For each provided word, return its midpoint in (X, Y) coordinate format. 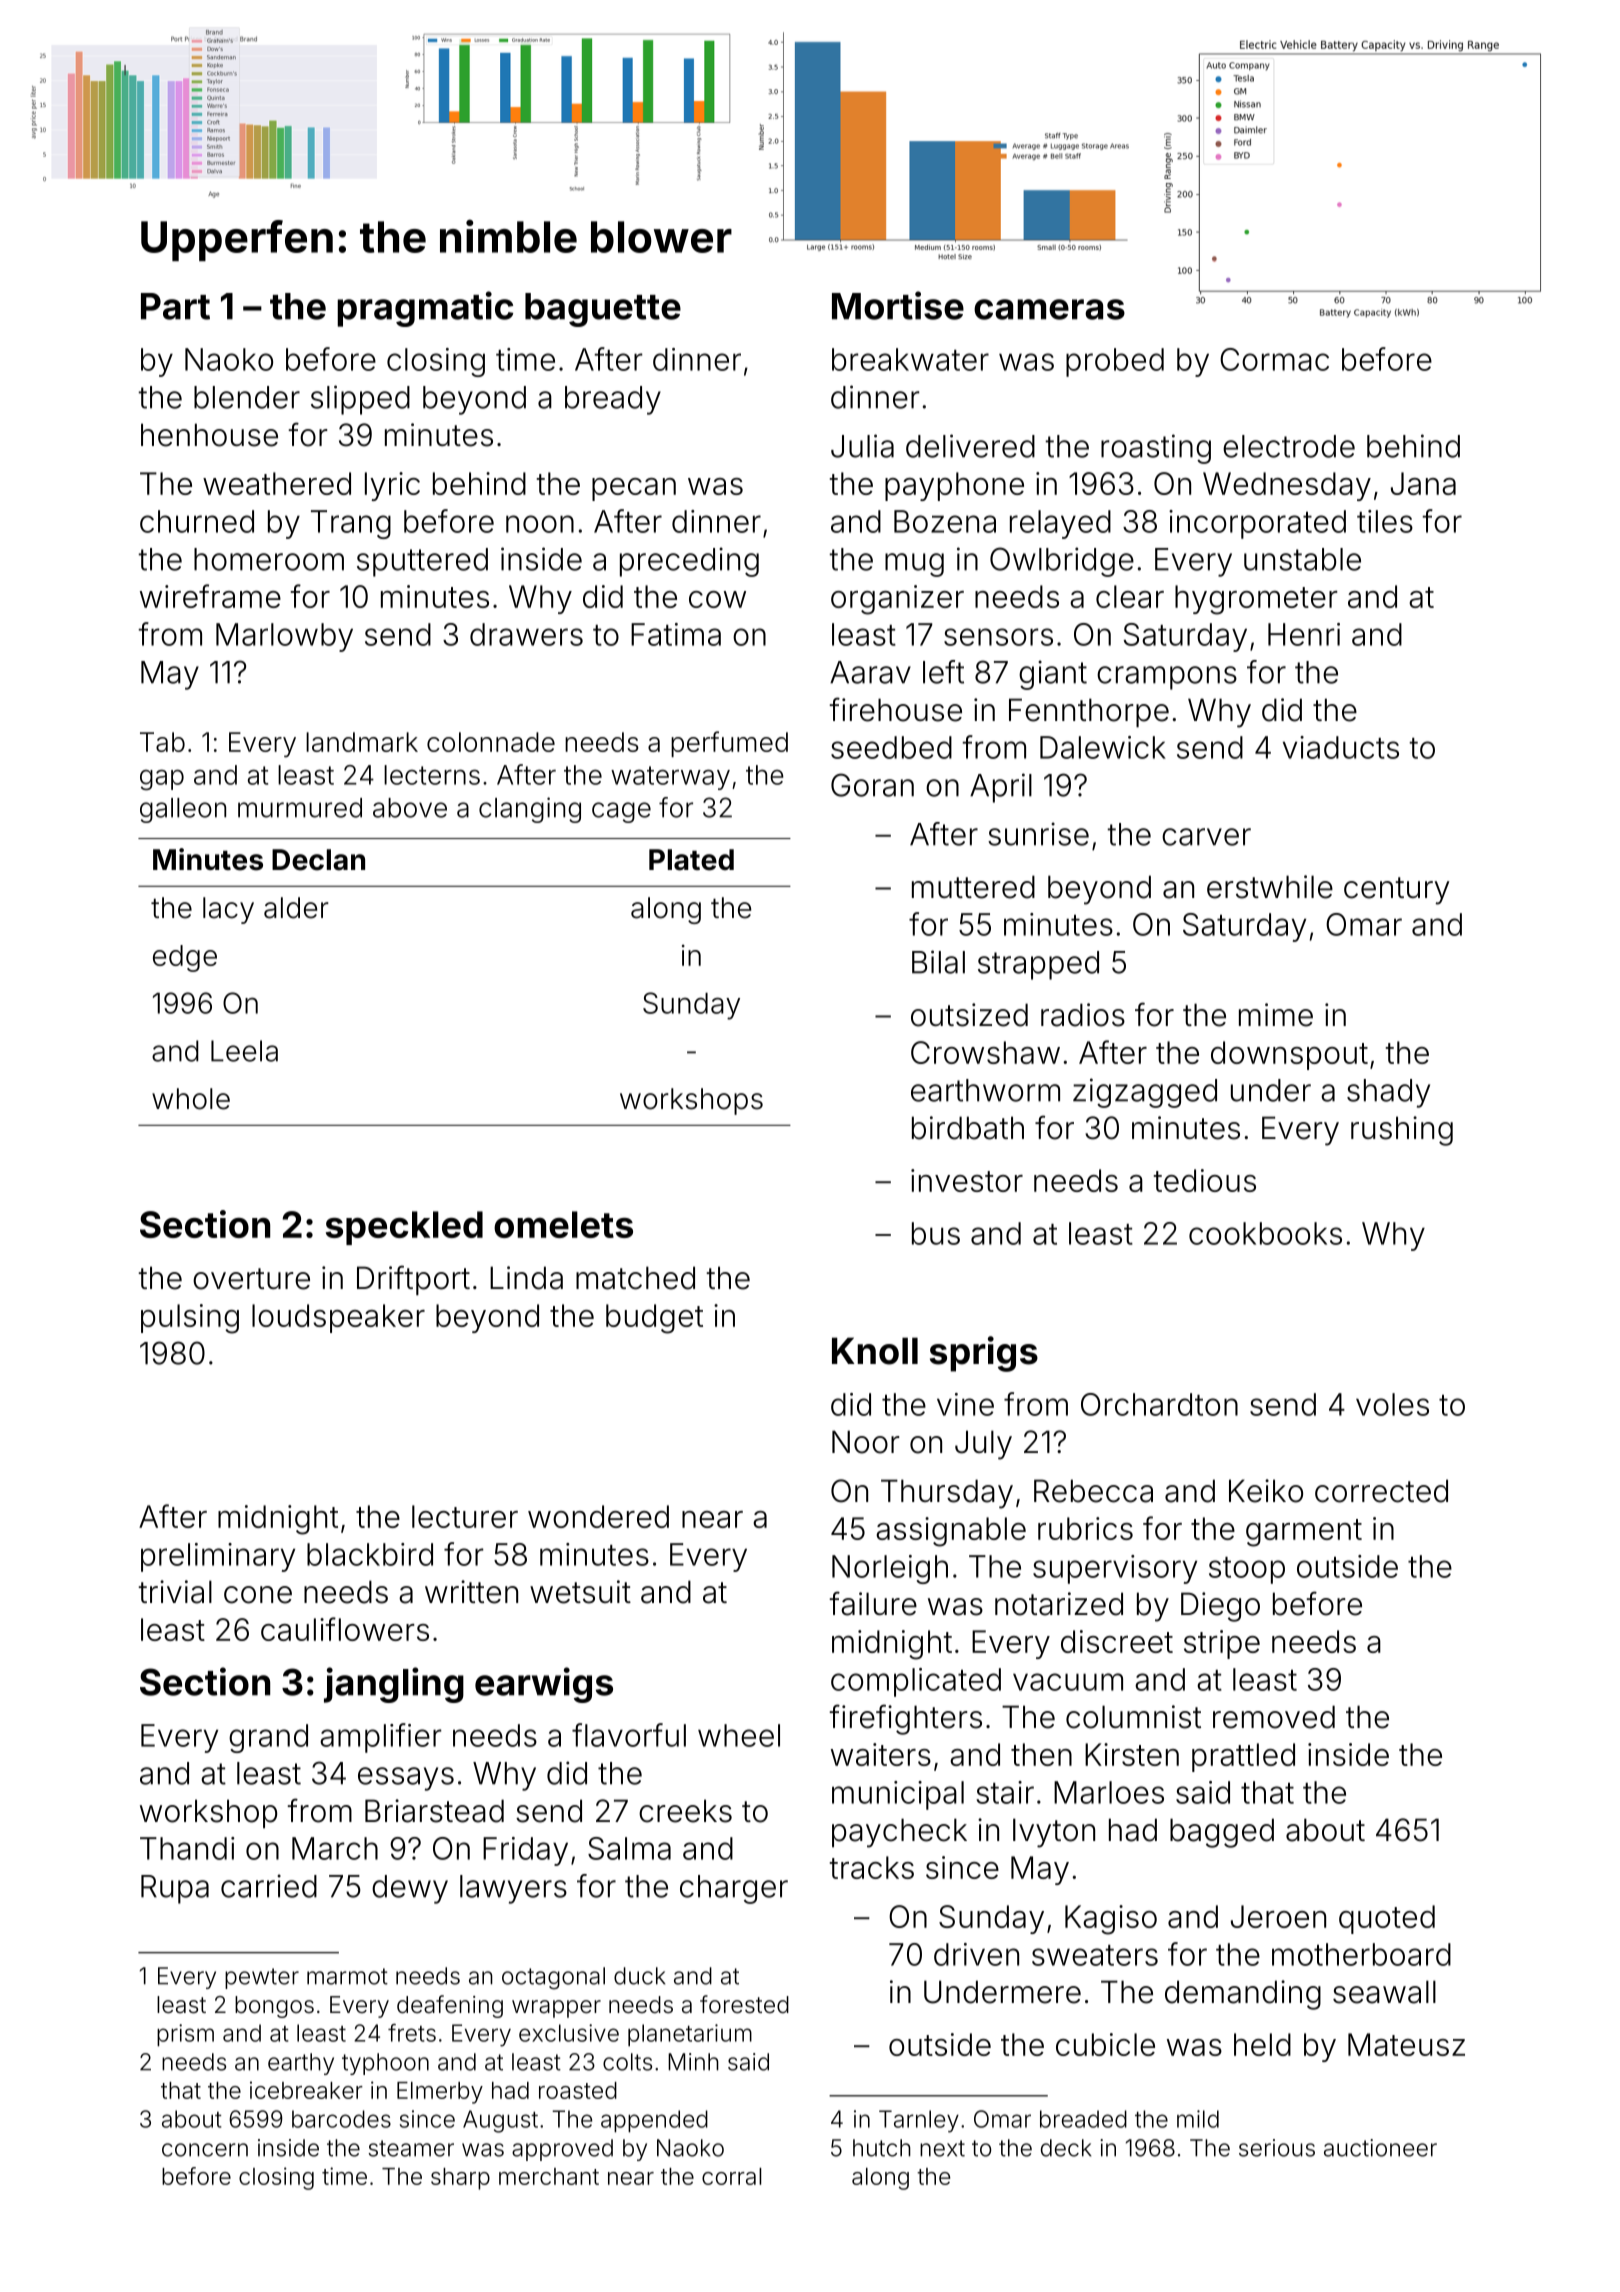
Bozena (945, 521)
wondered (598, 1516)
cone (258, 1595)
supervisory (1115, 1569)
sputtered (422, 562)
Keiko (1266, 1491)
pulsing (190, 1319)
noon (540, 524)
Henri (1304, 634)
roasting (1156, 449)
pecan (634, 489)
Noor (866, 1442)
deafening (450, 2006)
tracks (872, 1867)
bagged (1222, 1833)
